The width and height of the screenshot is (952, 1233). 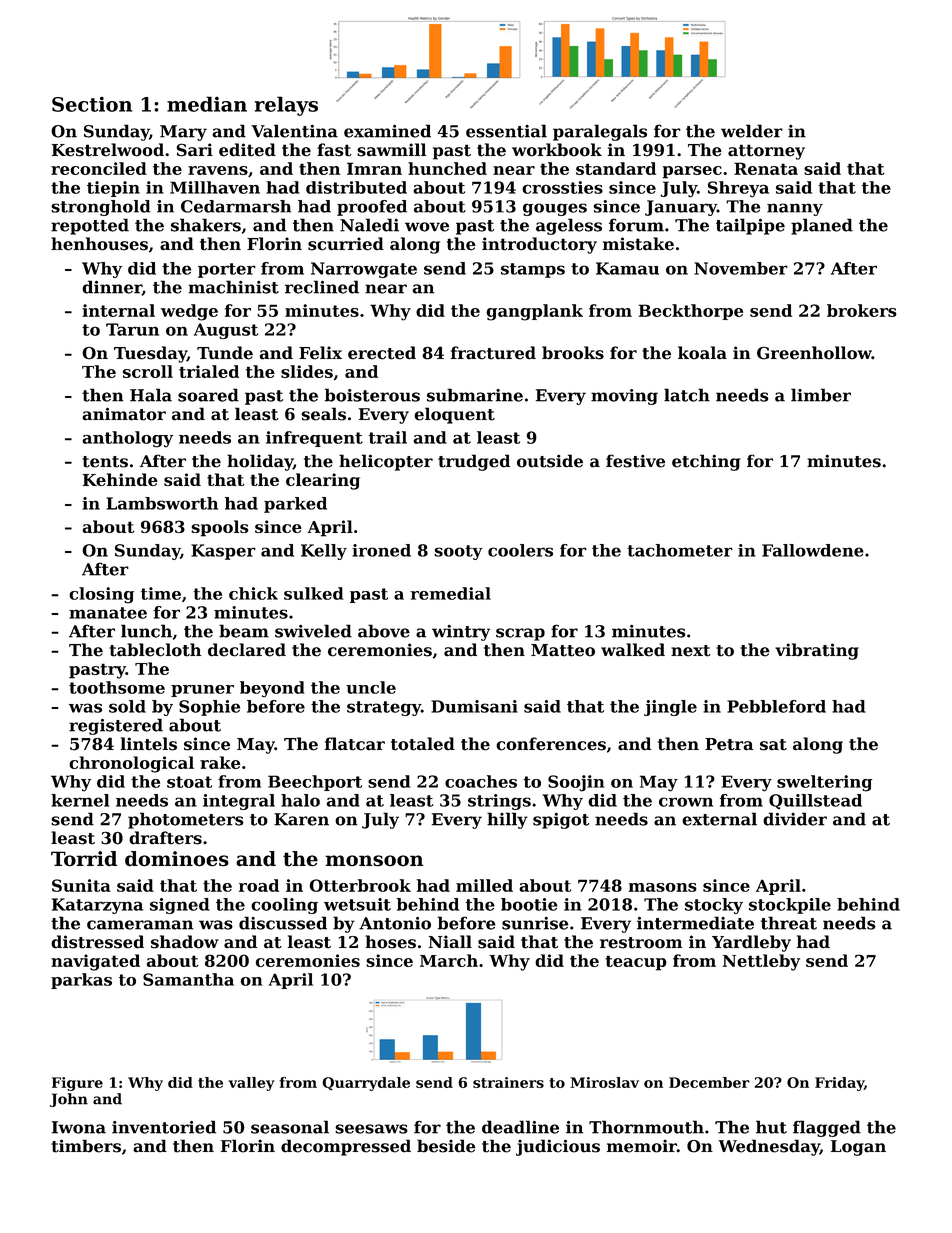 What do you see at coordinates (259, 885) in the screenshot?
I see `road` at bounding box center [259, 885].
